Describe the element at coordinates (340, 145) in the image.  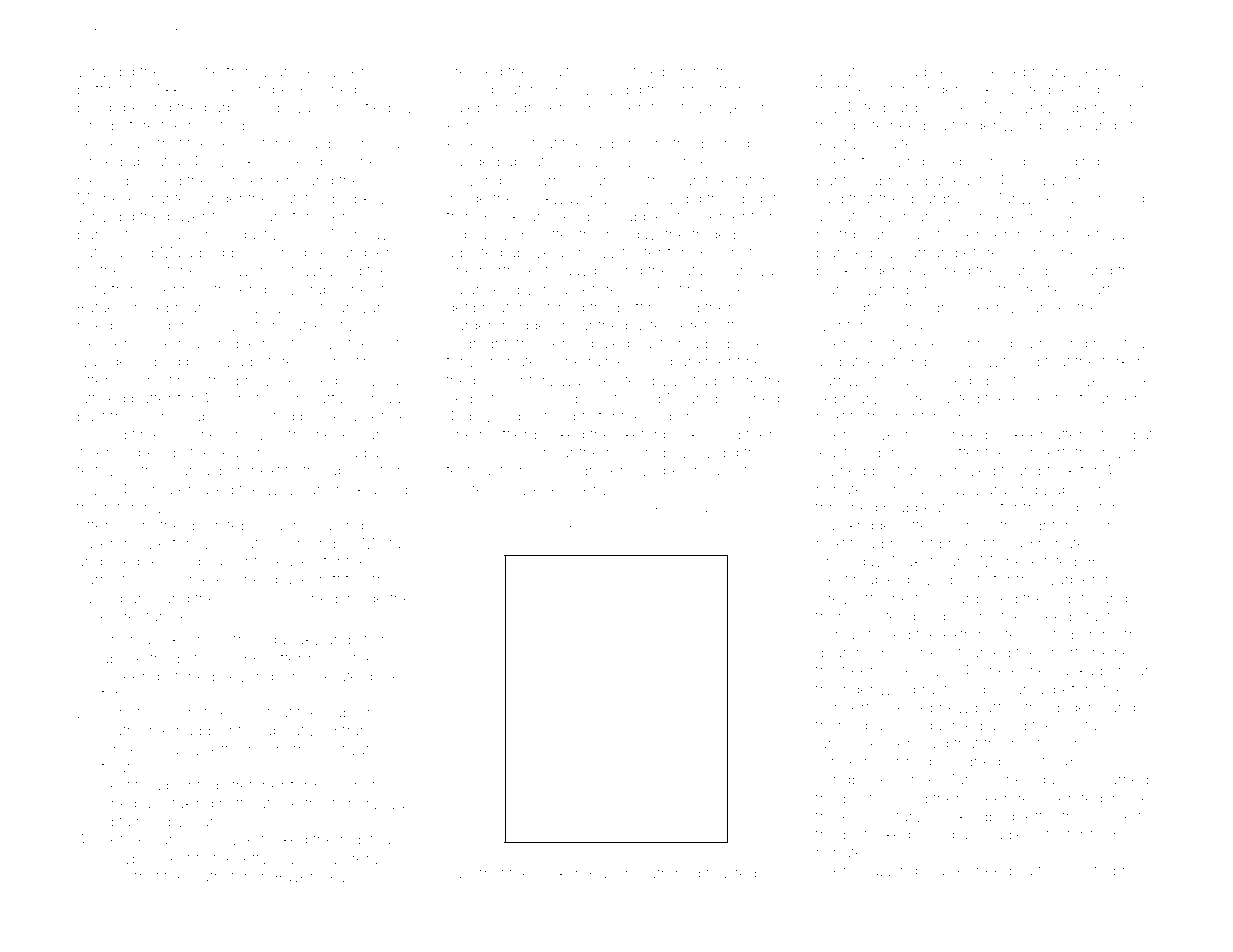
I see `Jaybourne` at that location.
